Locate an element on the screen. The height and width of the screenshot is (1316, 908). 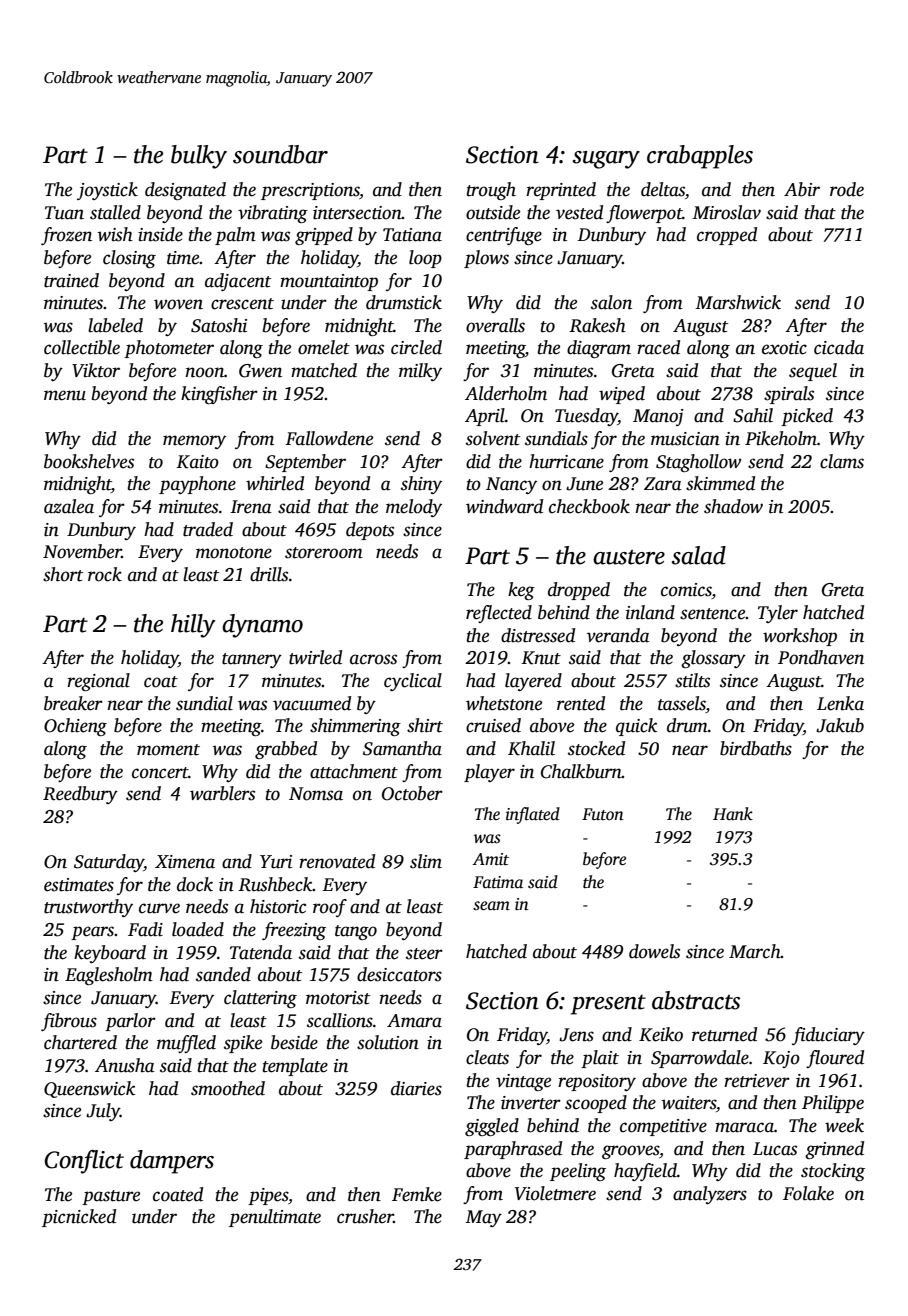
windward is located at coordinates (504, 506).
